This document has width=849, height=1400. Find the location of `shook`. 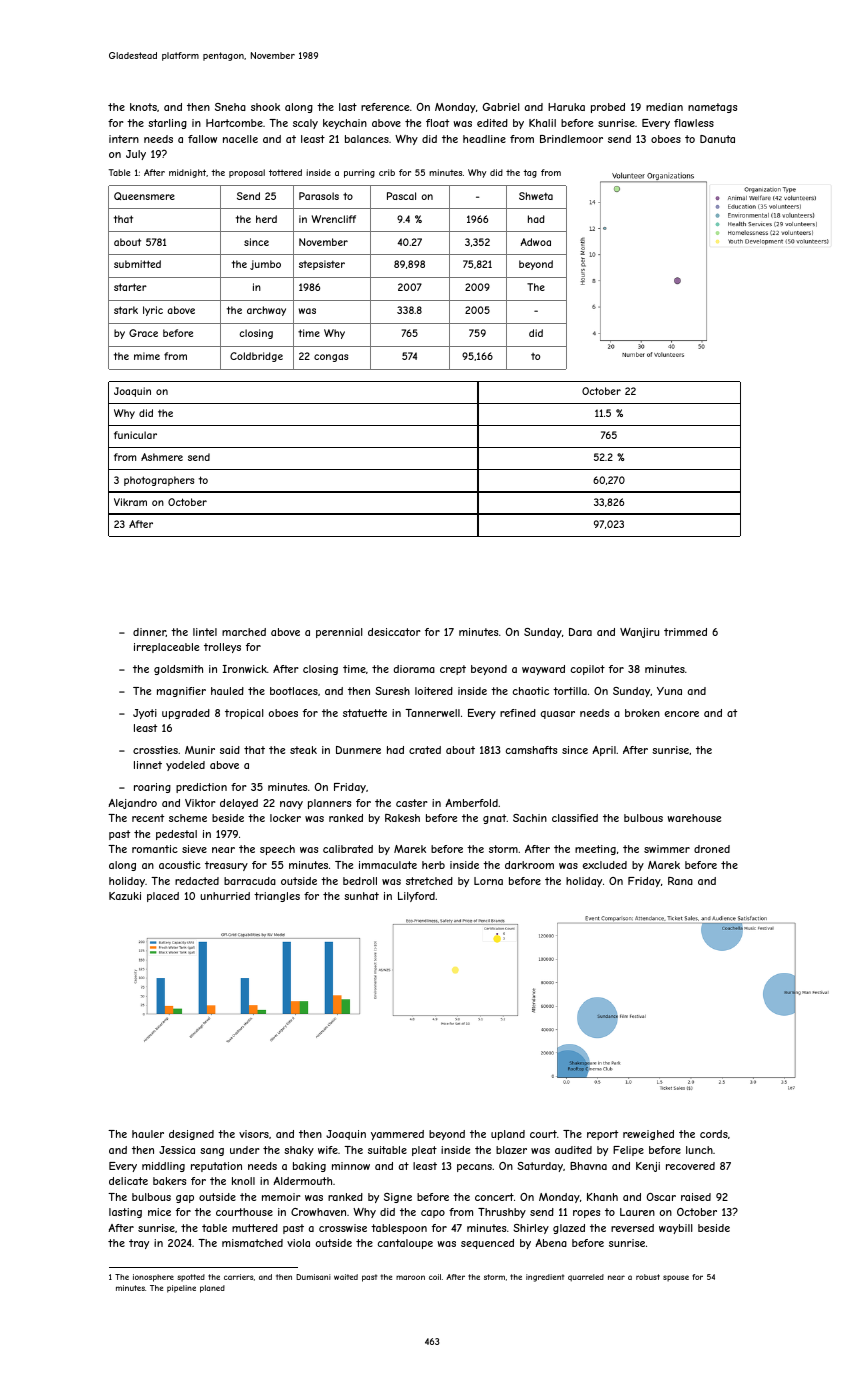

shook is located at coordinates (265, 107).
